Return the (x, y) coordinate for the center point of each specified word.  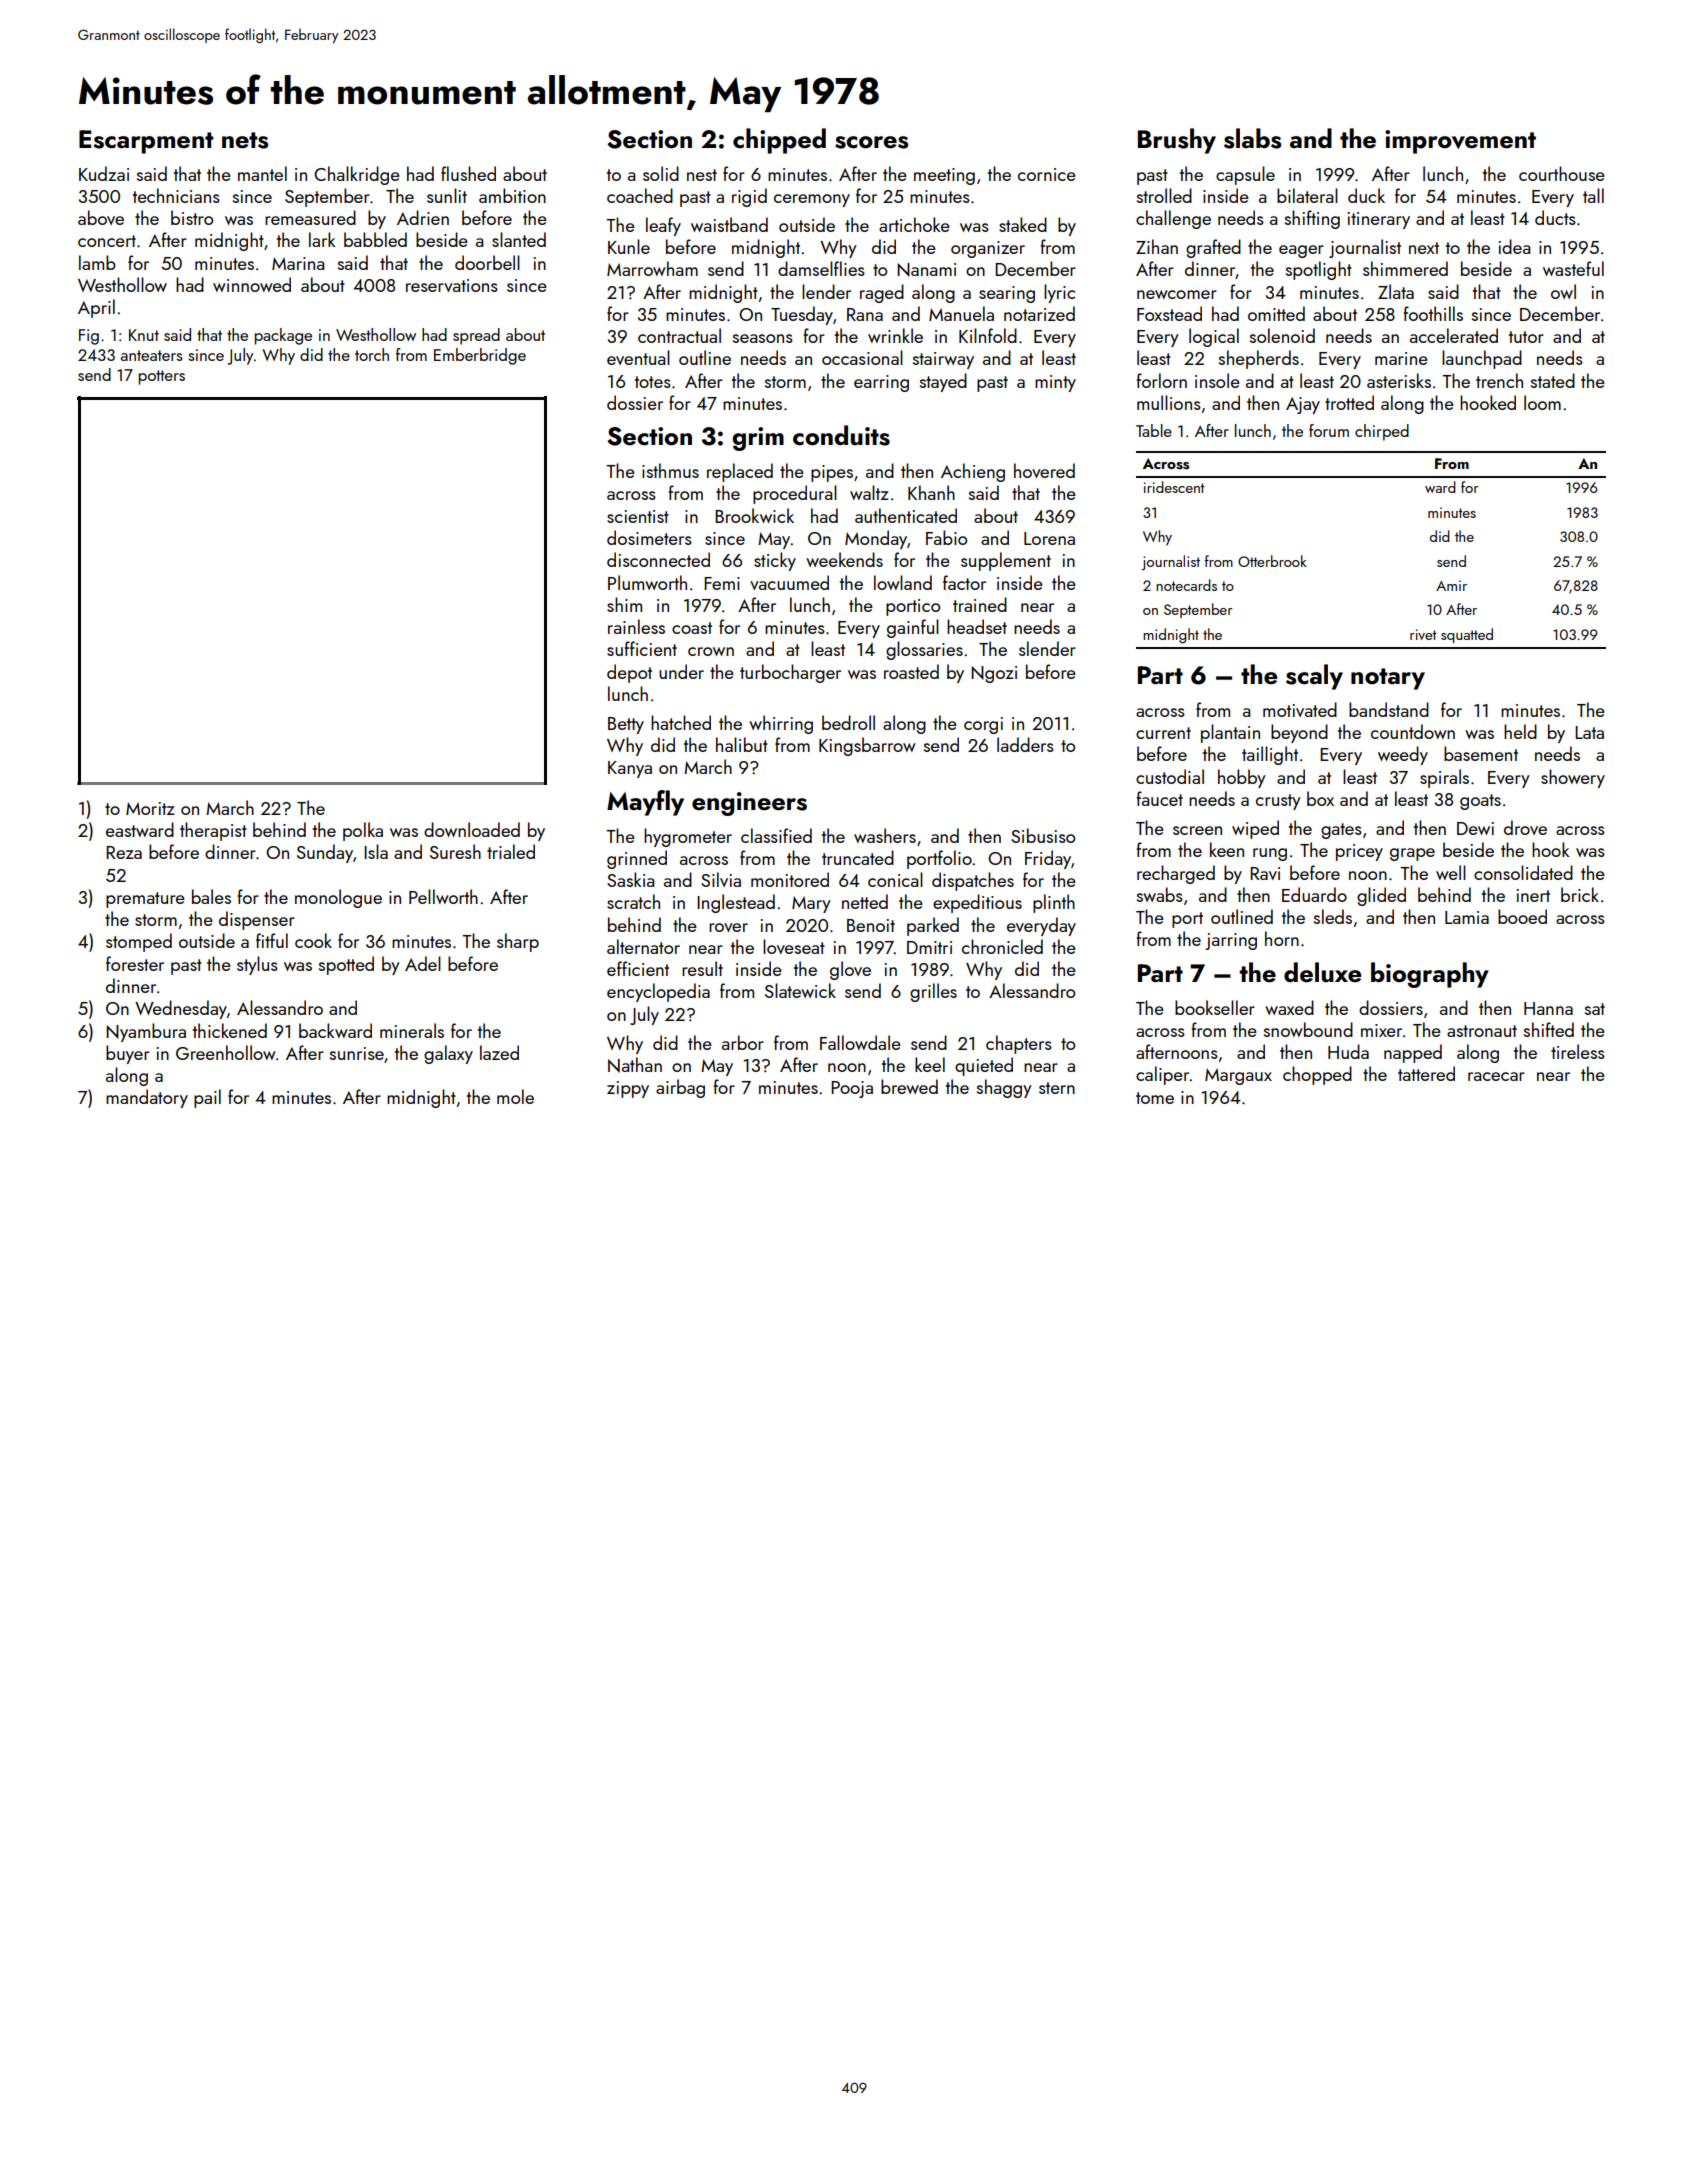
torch (372, 354)
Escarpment (146, 142)
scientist (638, 516)
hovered (1044, 470)
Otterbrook (1272, 561)
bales (211, 896)
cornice (1047, 174)
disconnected (658, 559)
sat (1595, 1009)
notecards (1186, 585)
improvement (1460, 142)
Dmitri (929, 947)
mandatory (147, 1098)
